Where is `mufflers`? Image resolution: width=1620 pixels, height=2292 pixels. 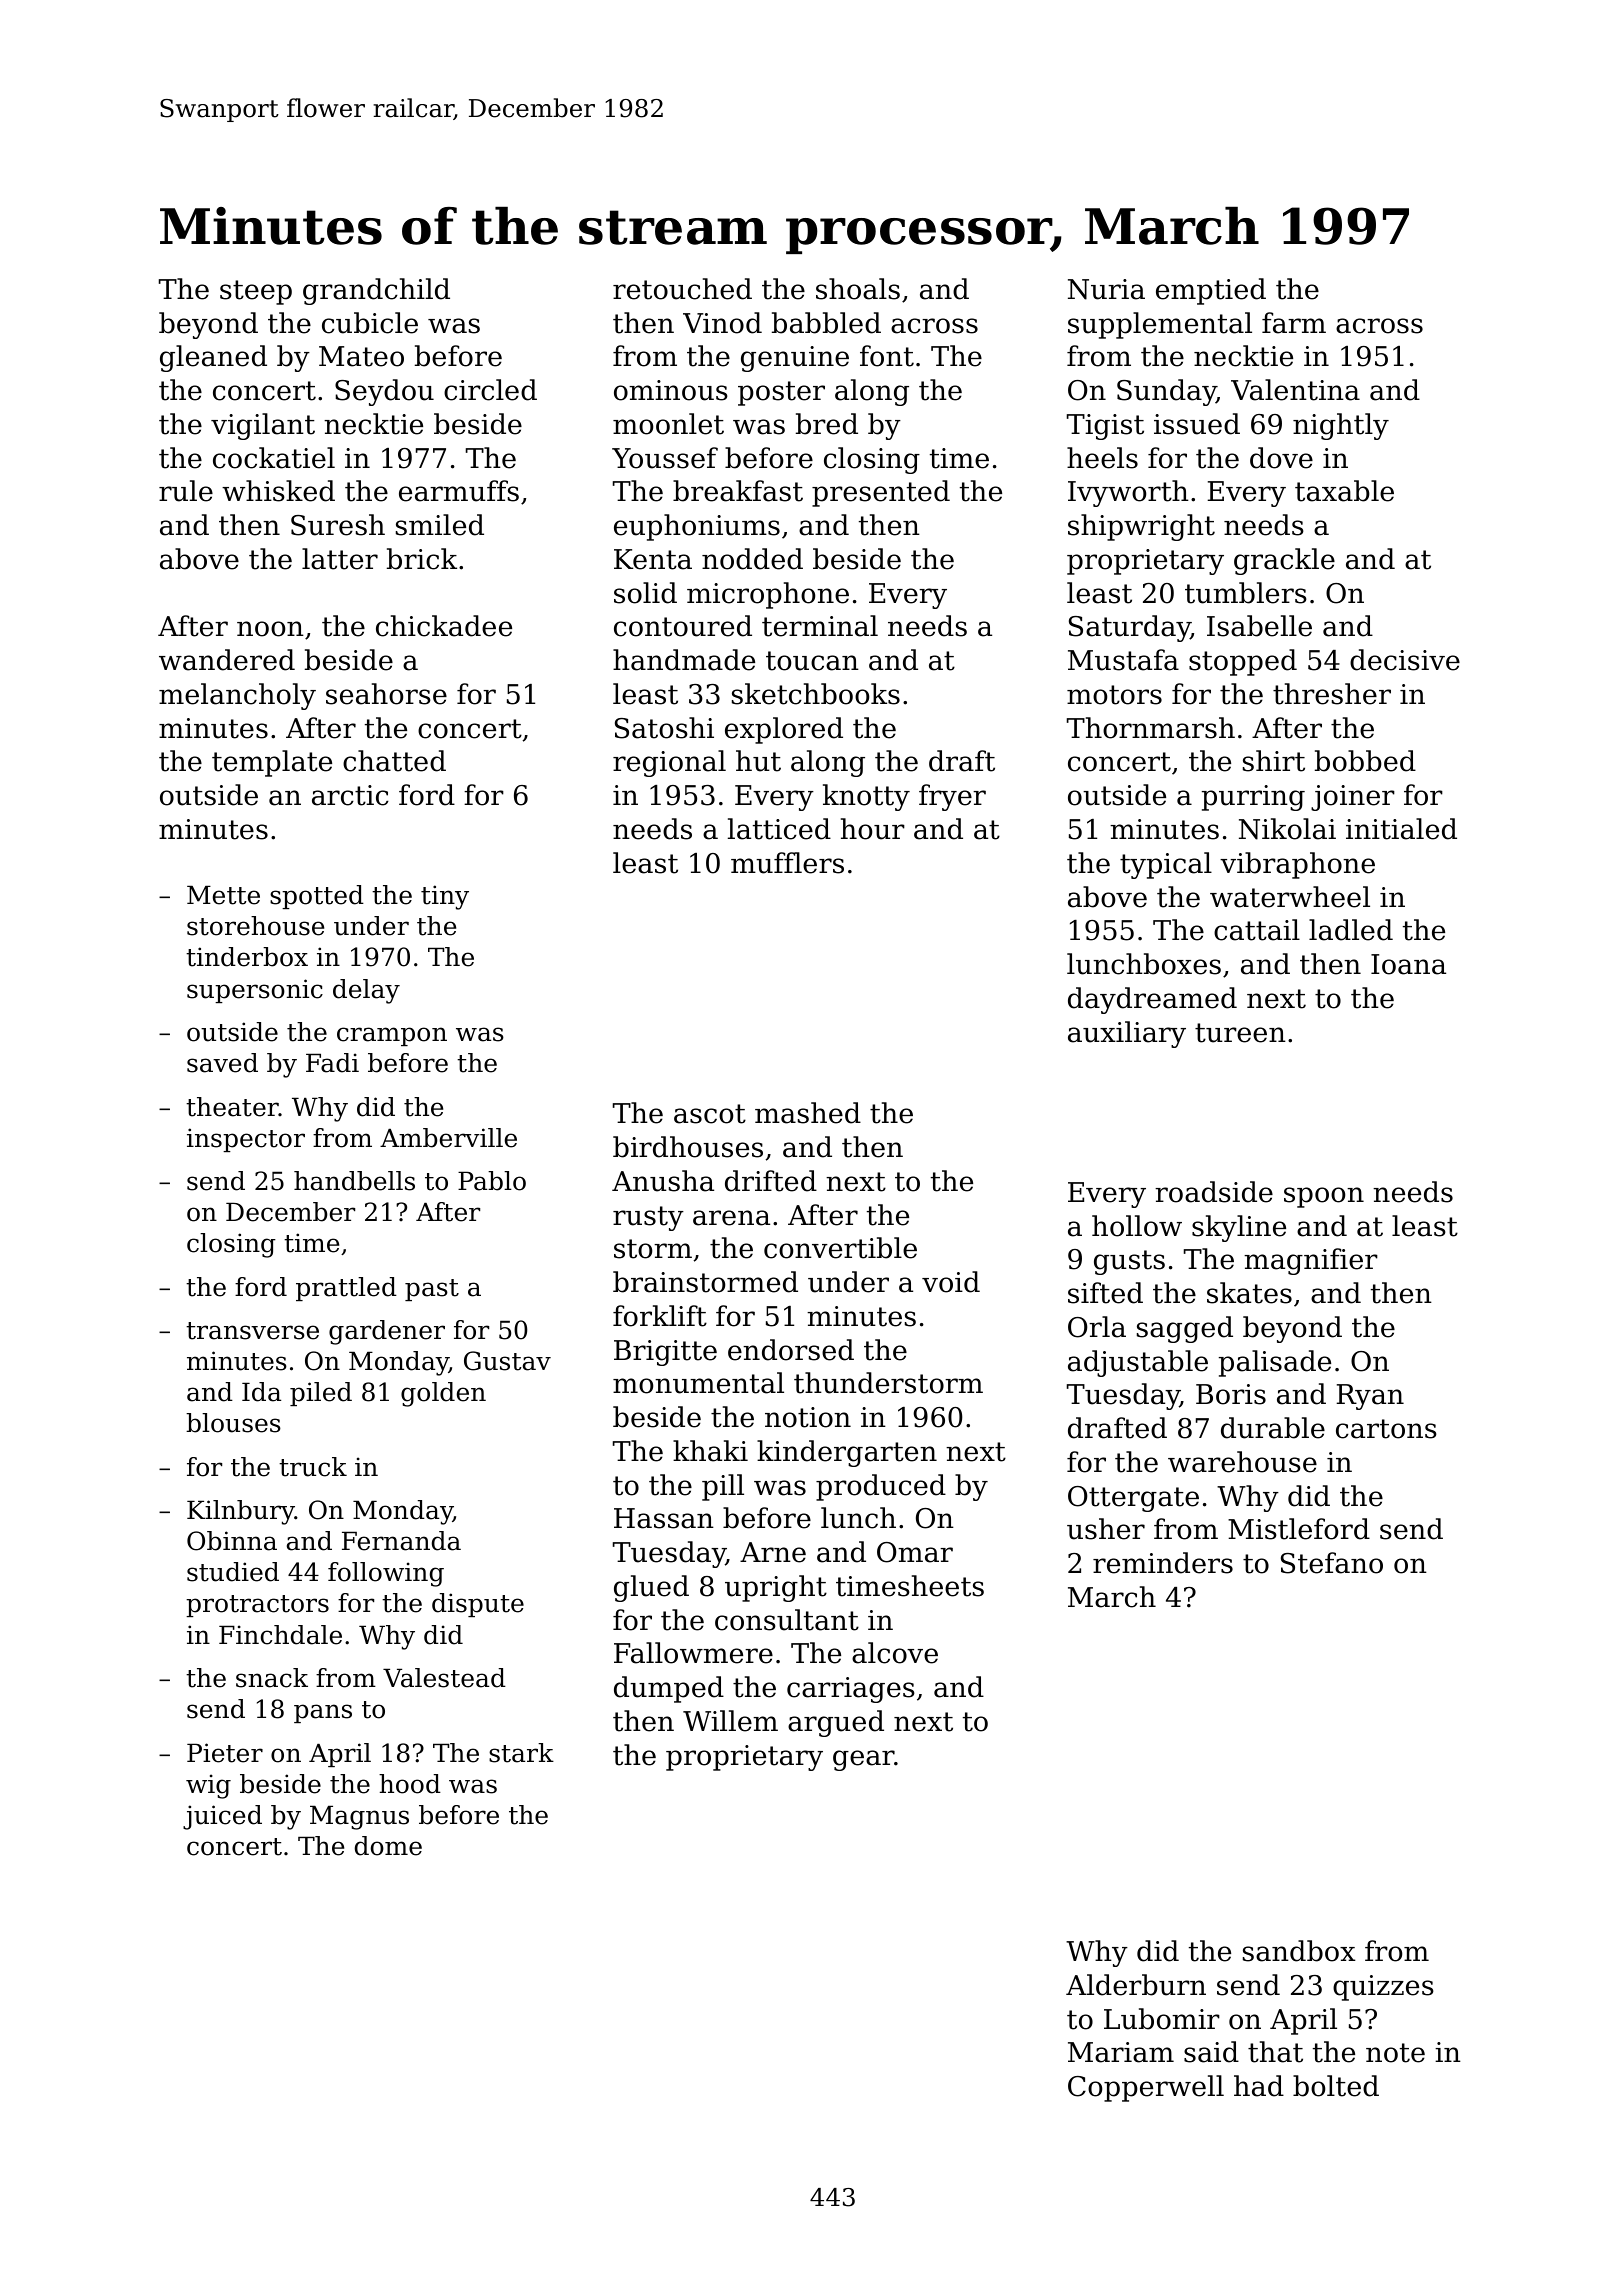 mufflers is located at coordinates (787, 863).
